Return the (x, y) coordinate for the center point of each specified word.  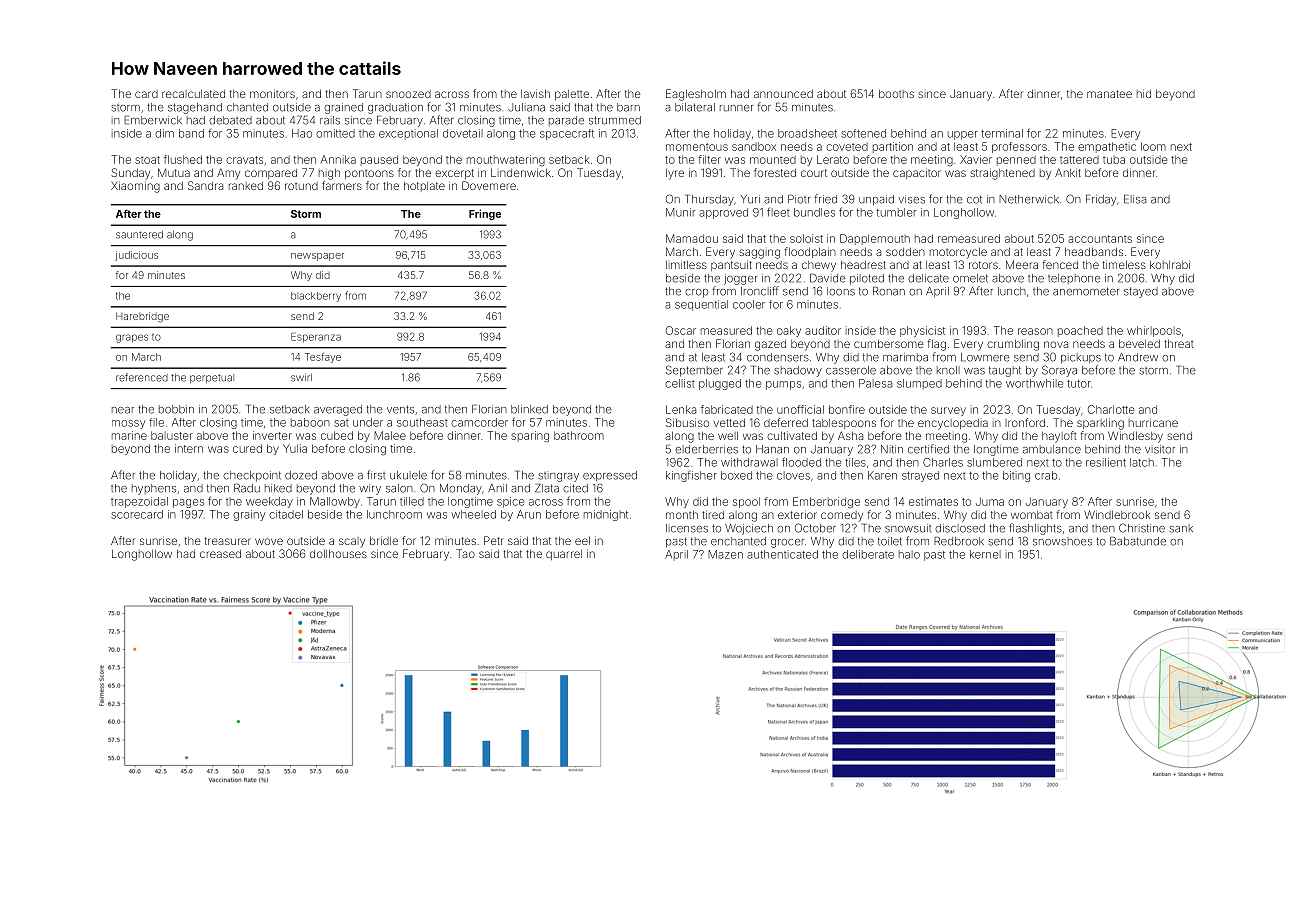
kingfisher (691, 476)
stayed (1141, 292)
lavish (535, 93)
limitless (686, 264)
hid (1144, 93)
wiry (370, 489)
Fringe (485, 214)
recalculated (193, 94)
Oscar (681, 330)
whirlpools (1154, 331)
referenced (142, 377)
